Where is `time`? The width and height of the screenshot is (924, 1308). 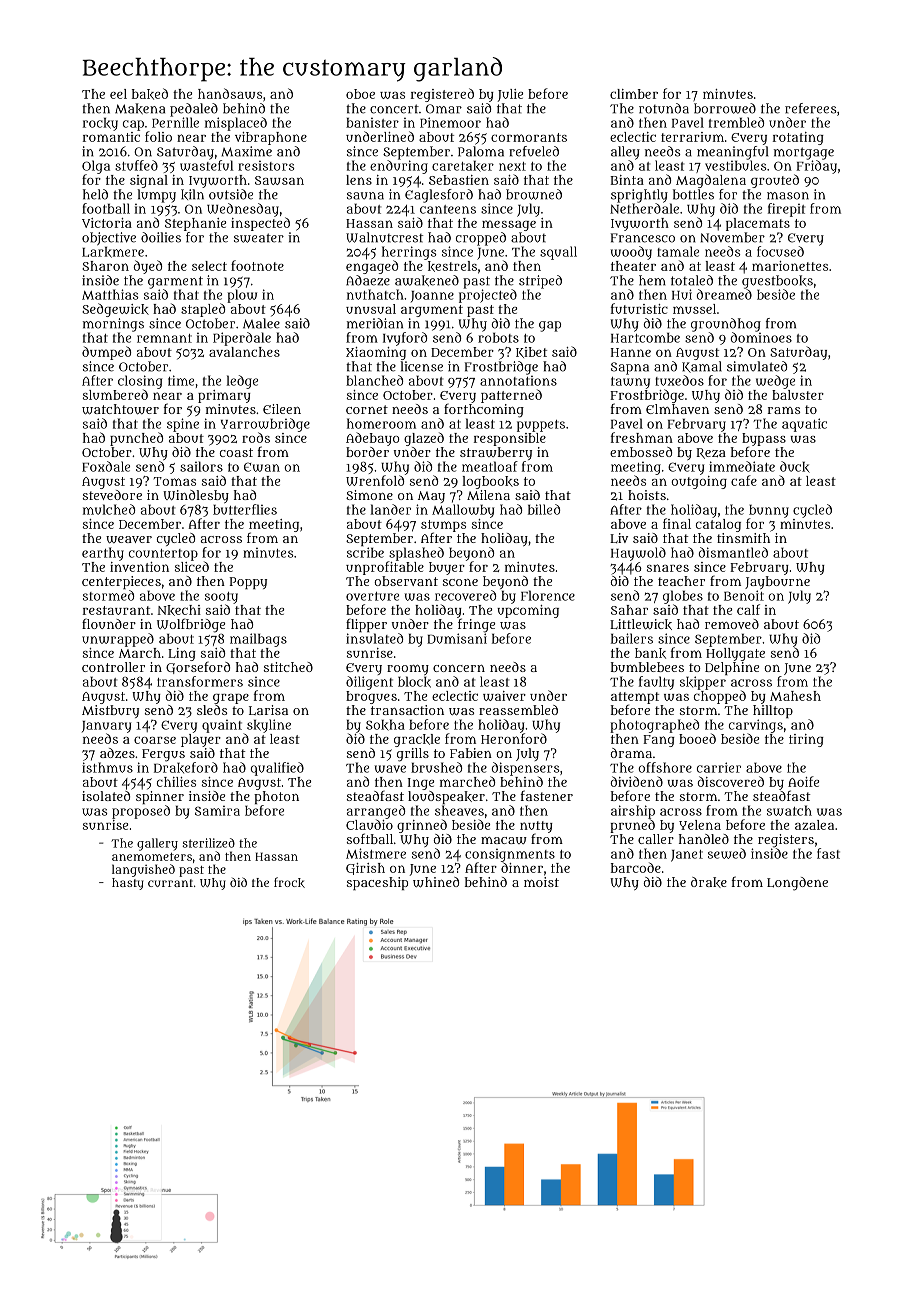 time is located at coordinates (181, 380).
